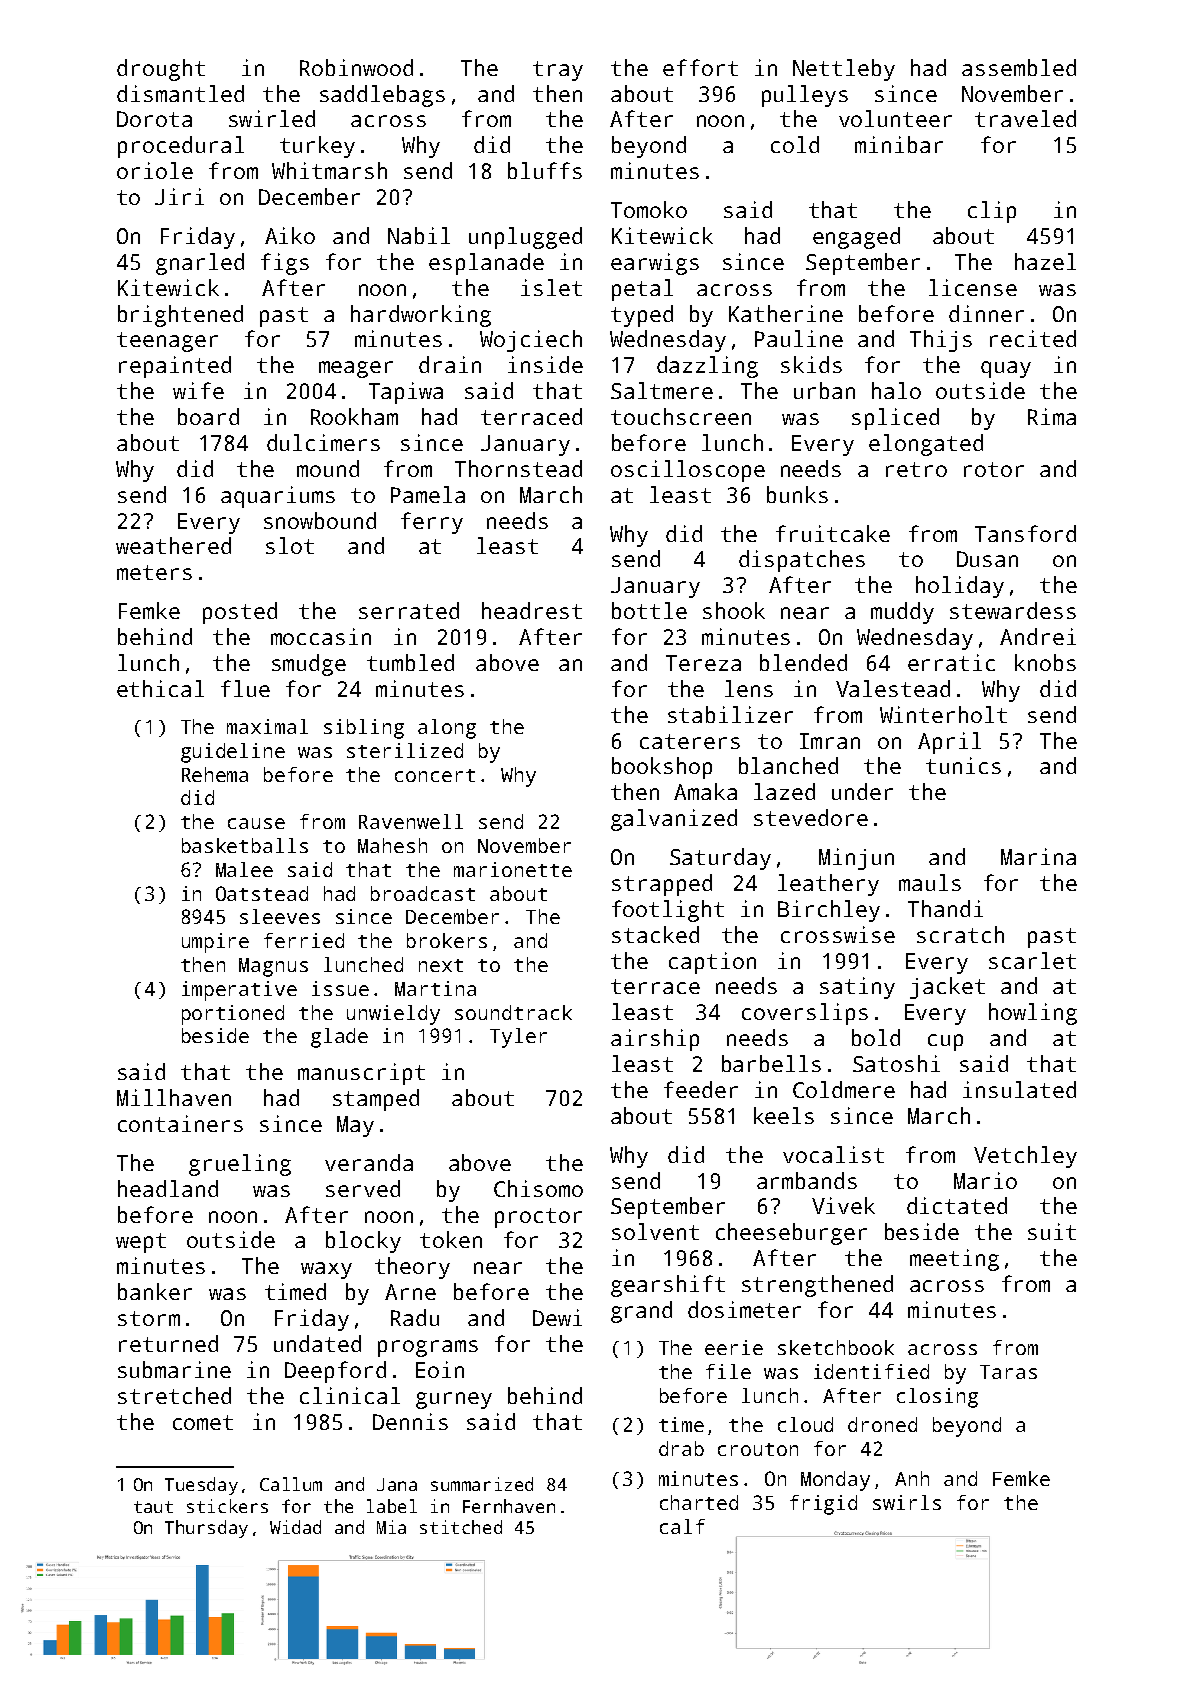 This screenshot has width=1194, height=1689. I want to click on board, so click(208, 416).
